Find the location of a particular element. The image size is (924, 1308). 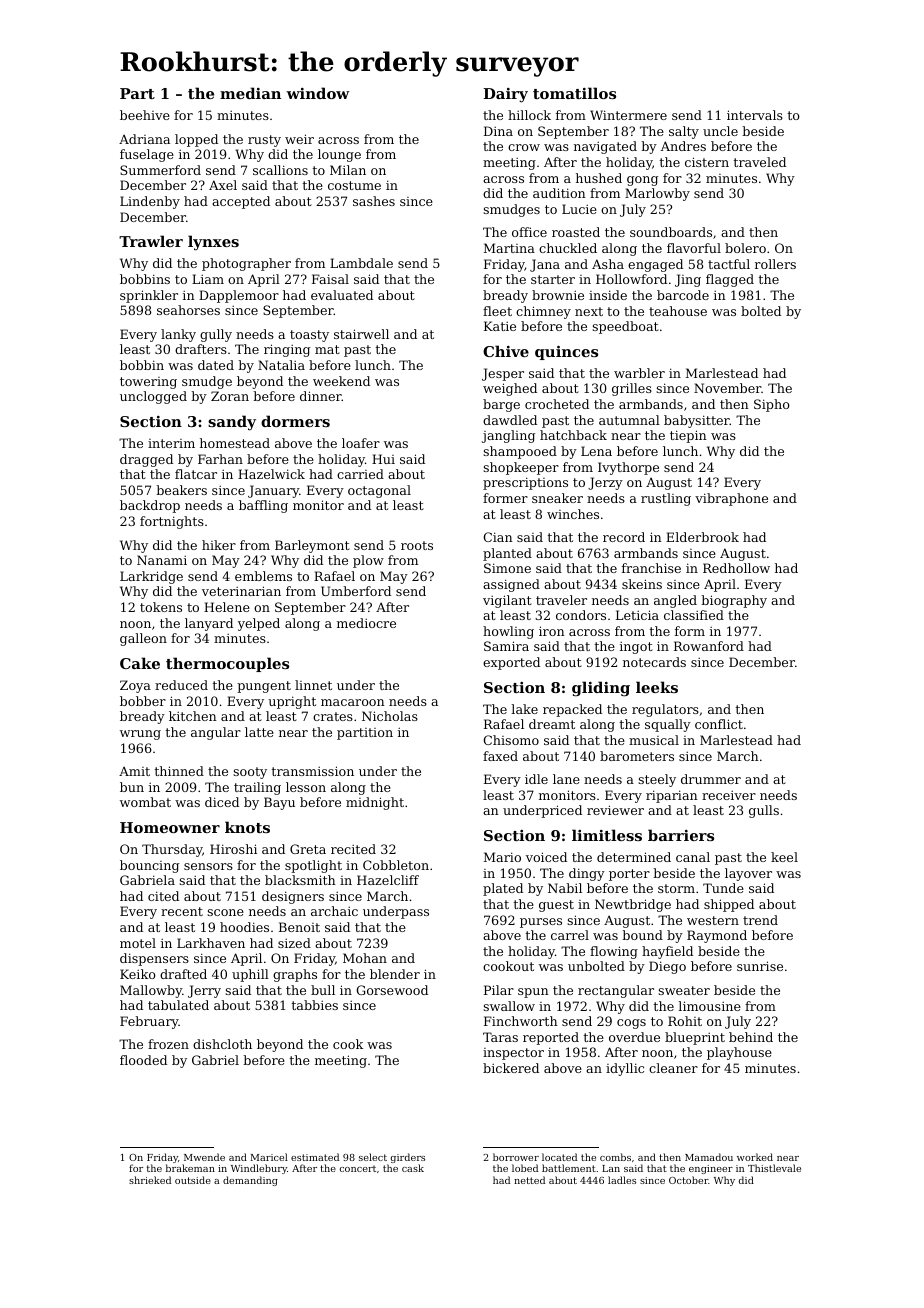

drafted is located at coordinates (183, 974).
